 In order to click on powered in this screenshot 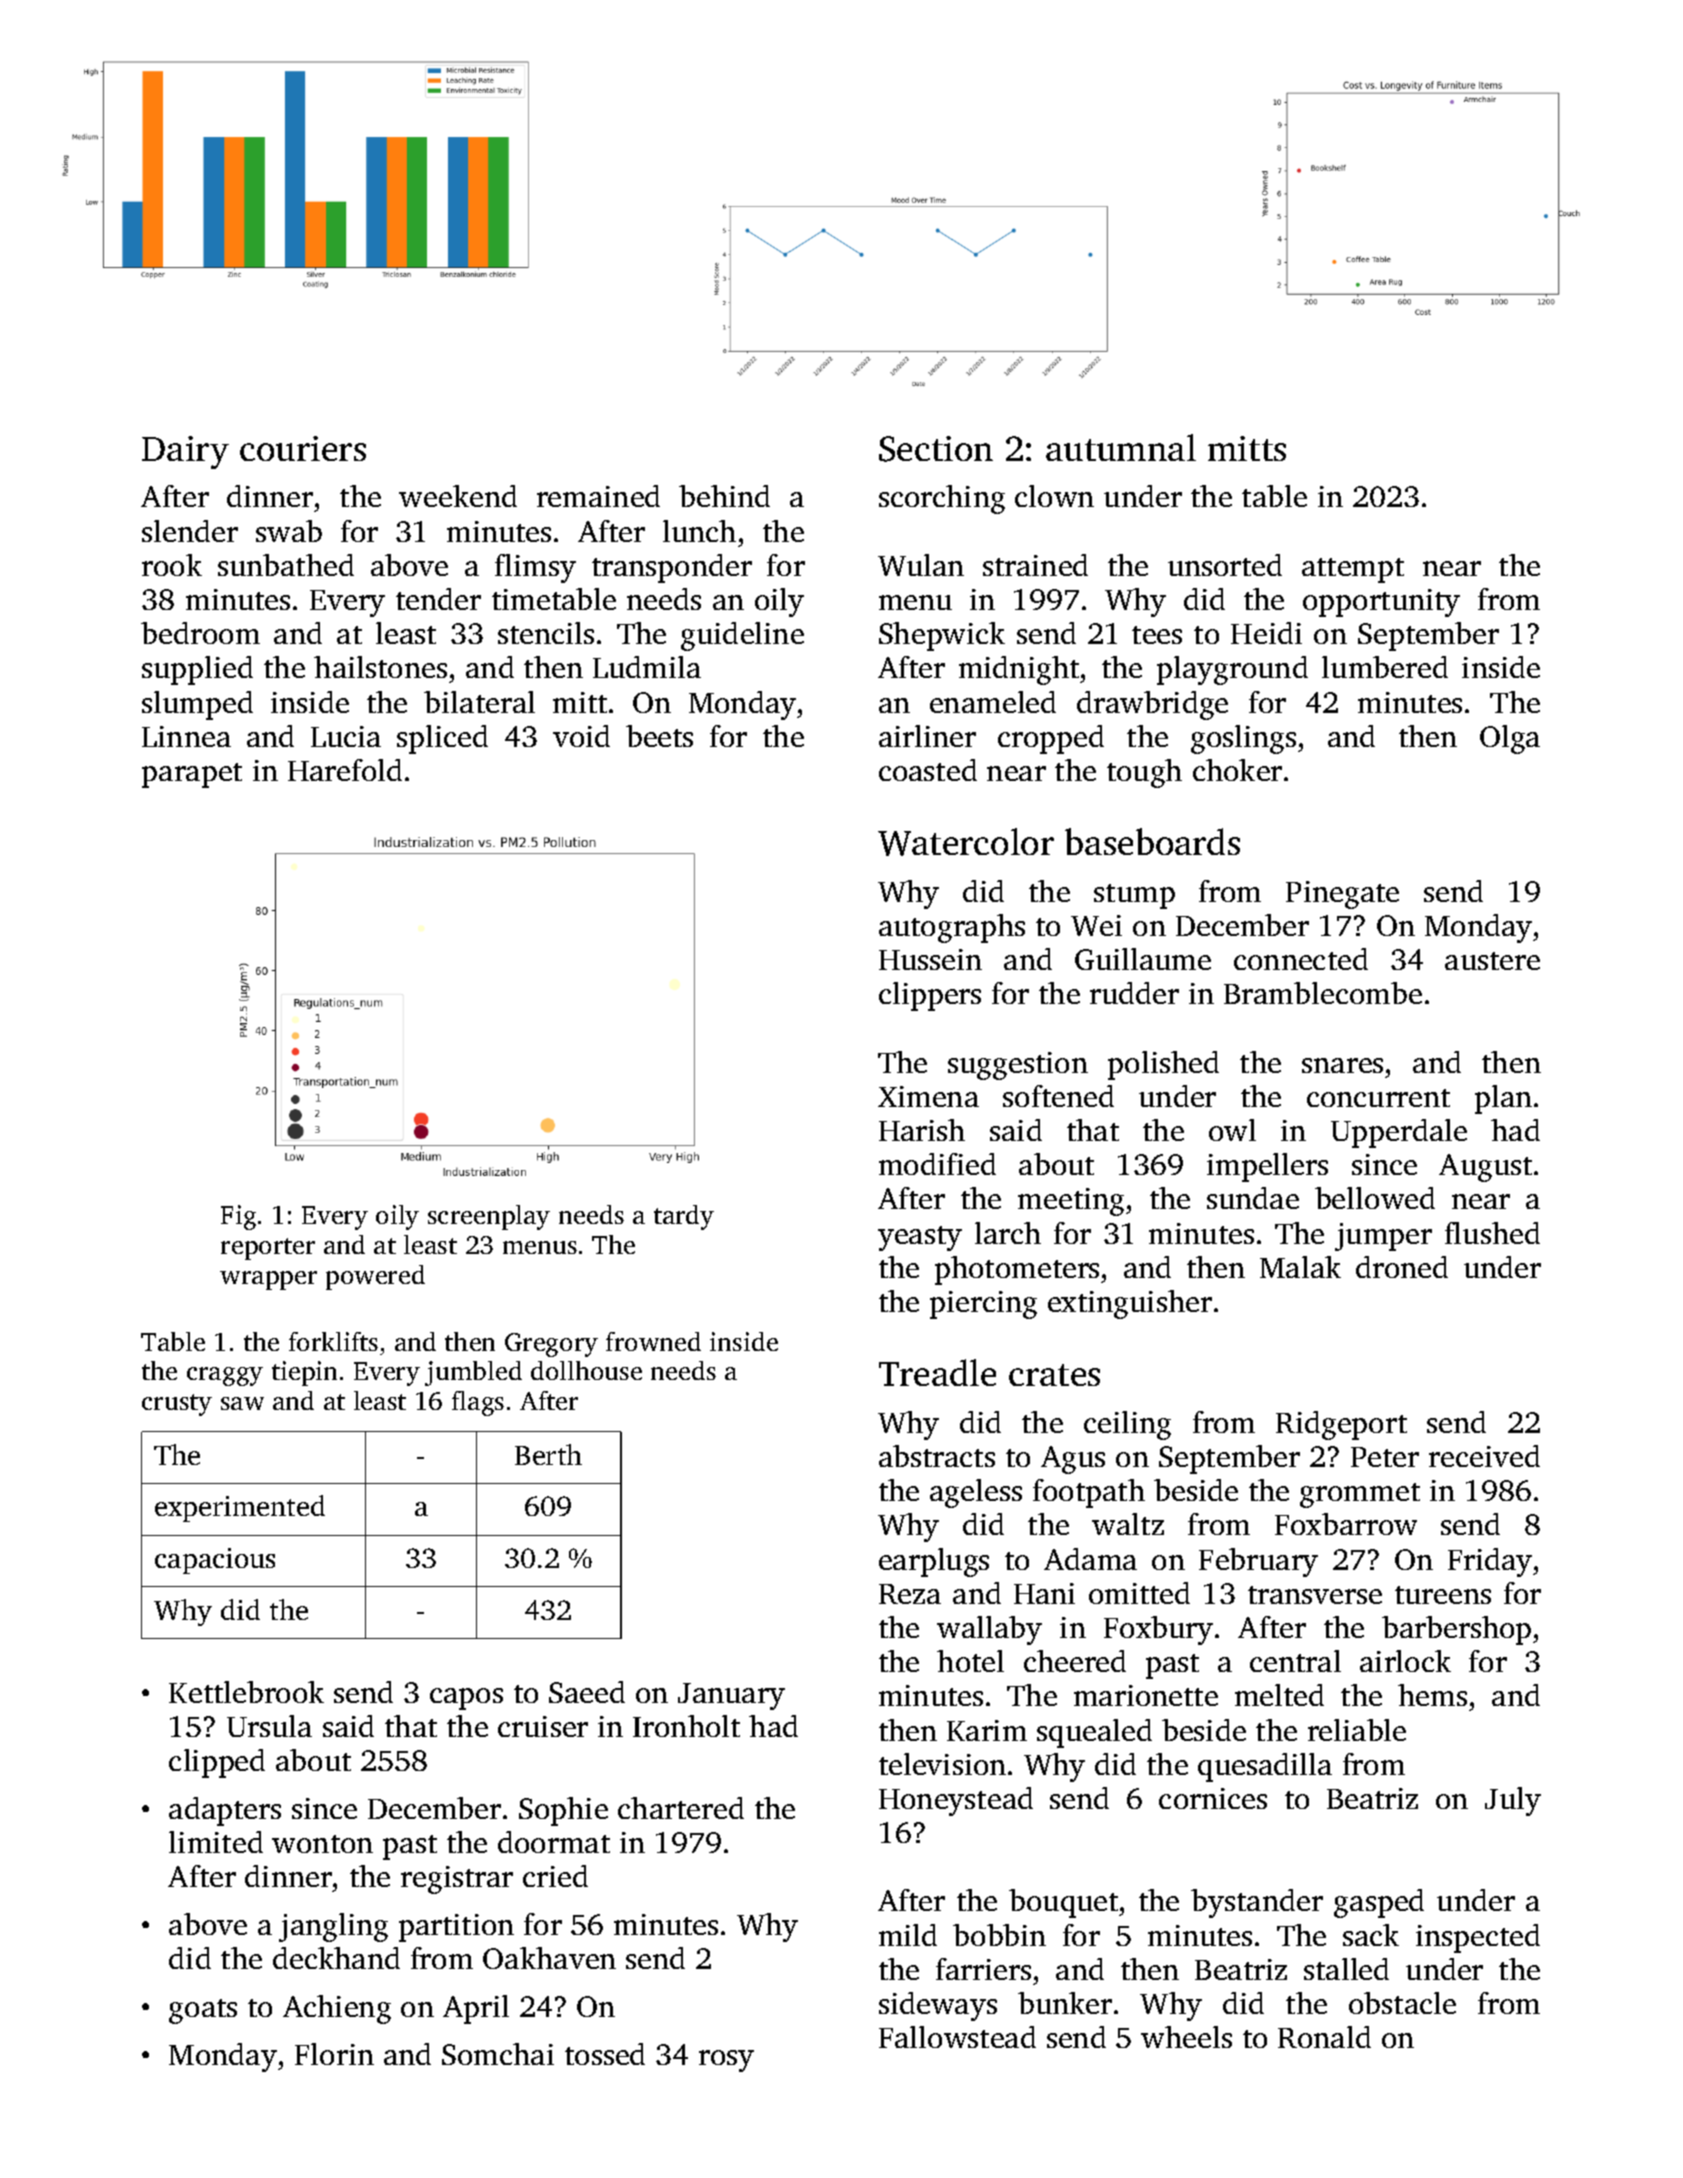, I will do `click(375, 1277)`.
